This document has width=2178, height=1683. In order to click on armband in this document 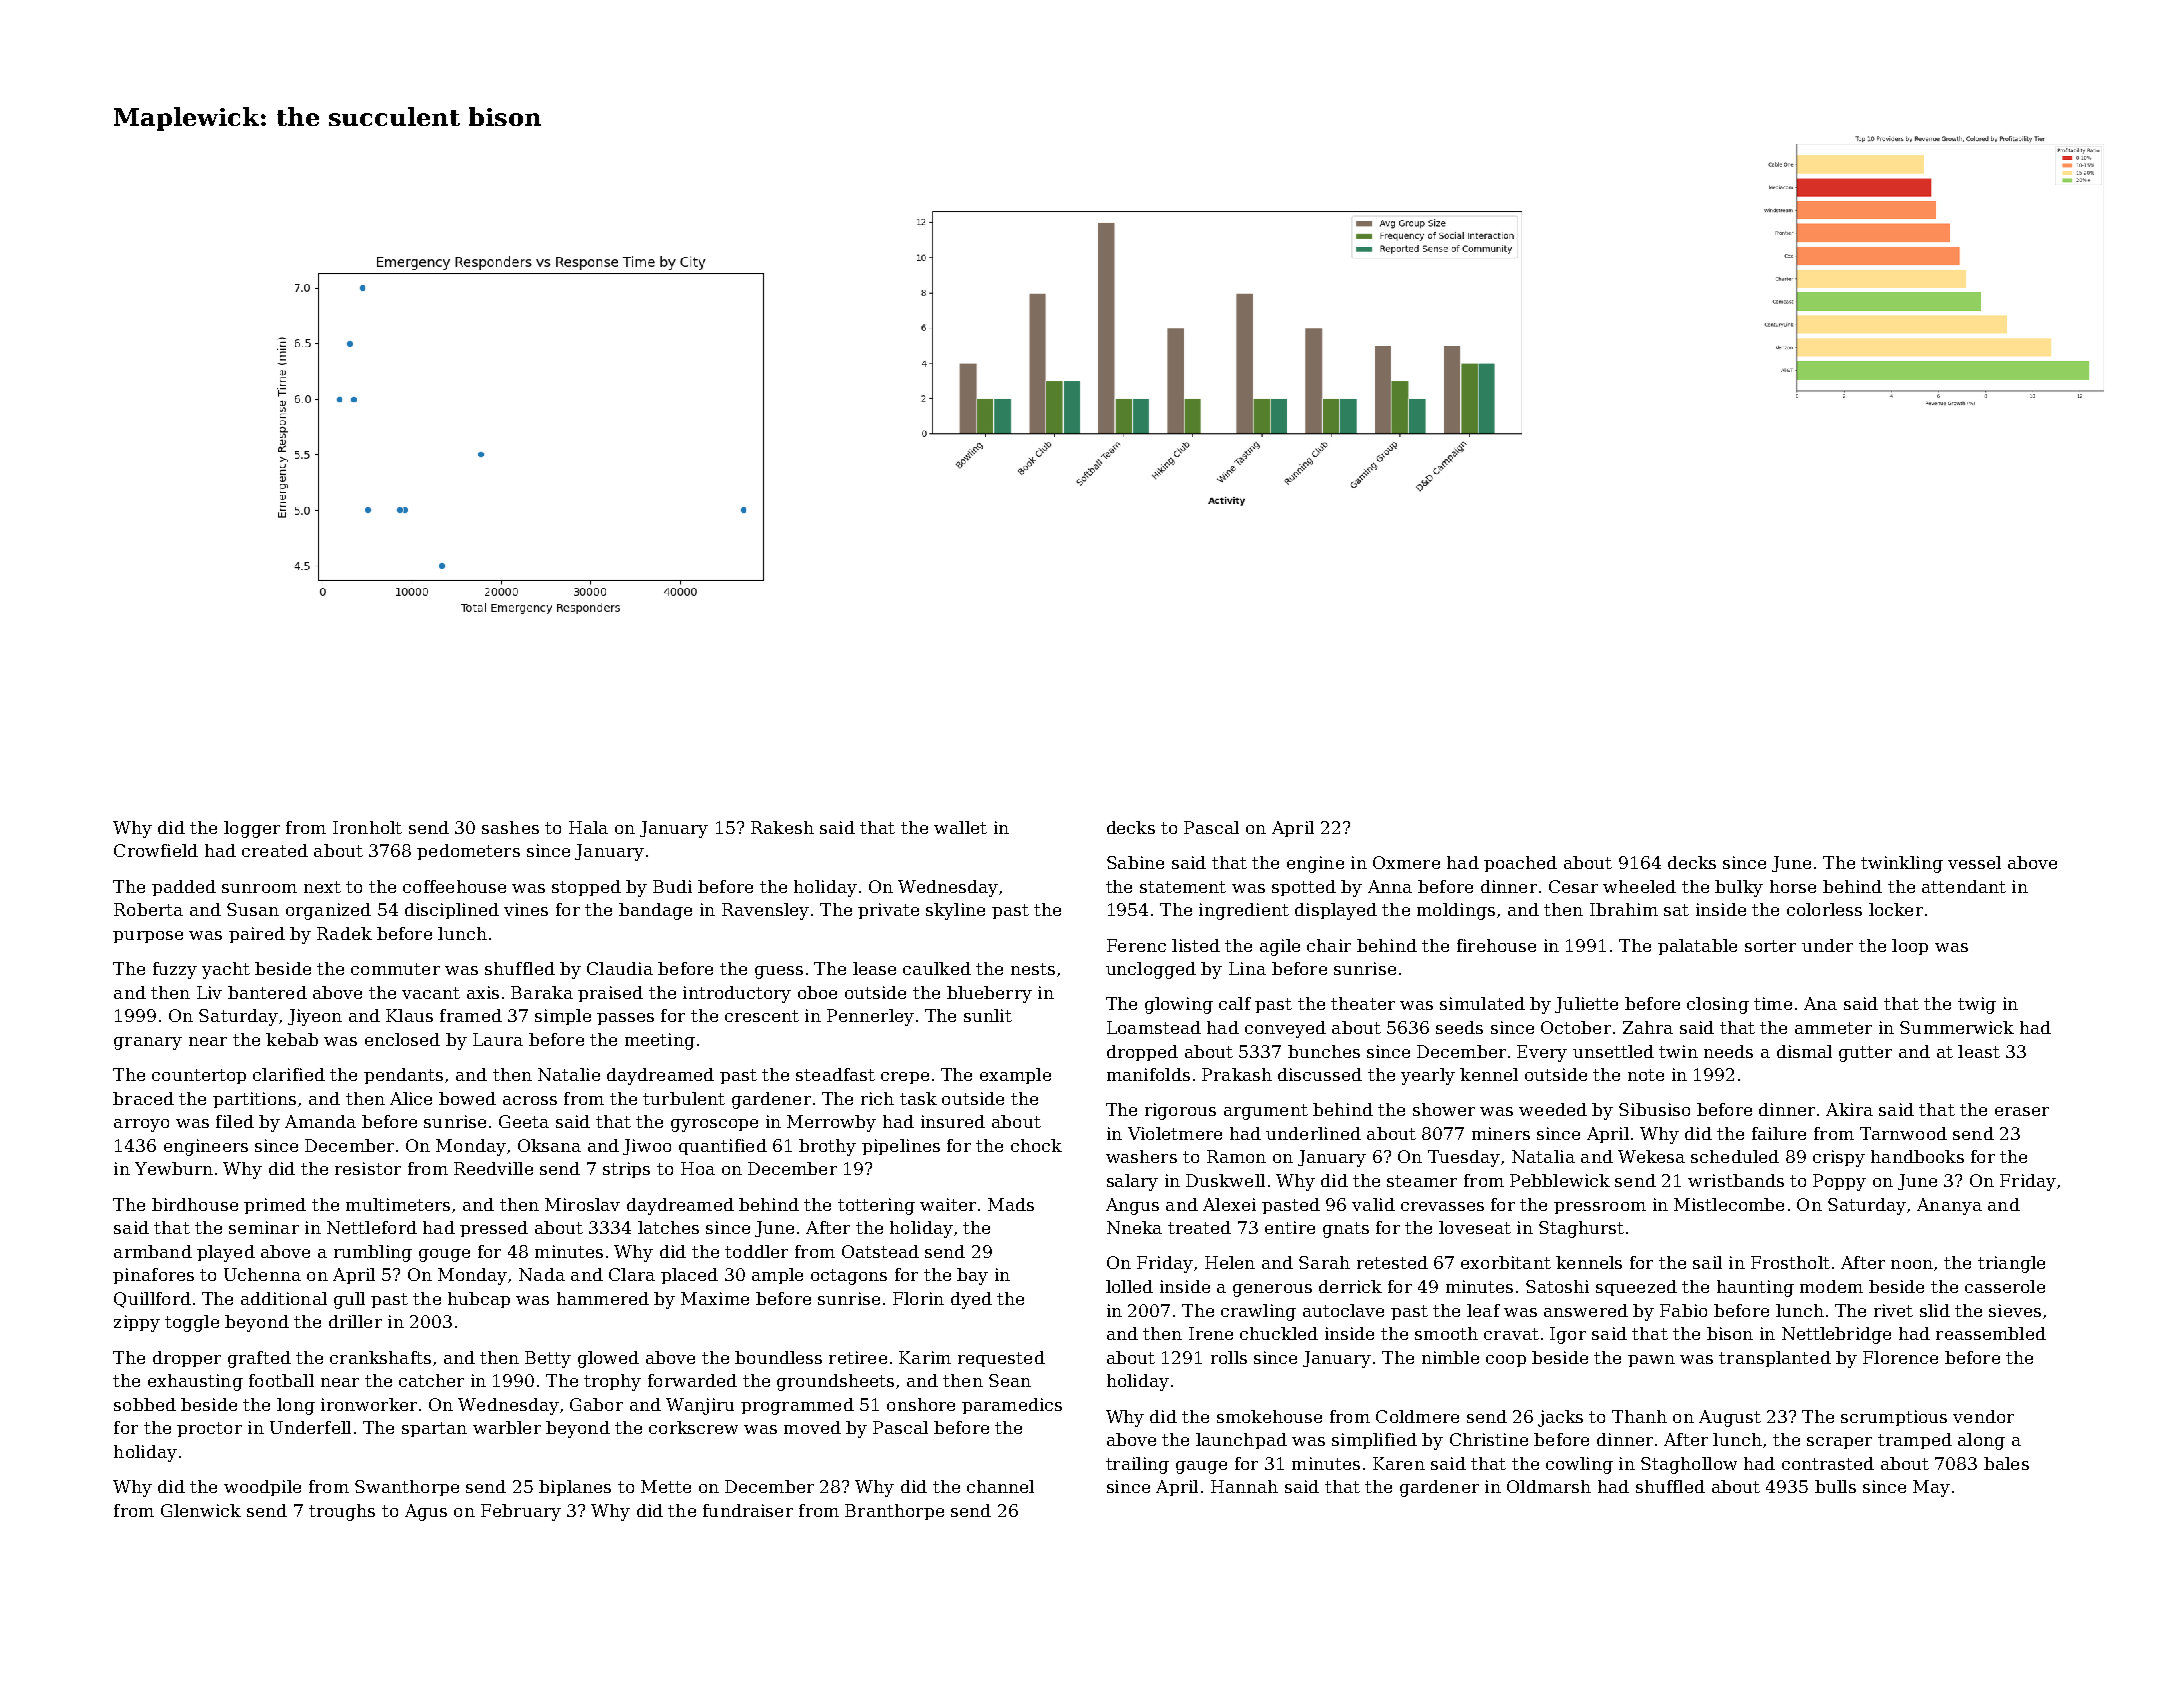, I will do `click(153, 1251)`.
